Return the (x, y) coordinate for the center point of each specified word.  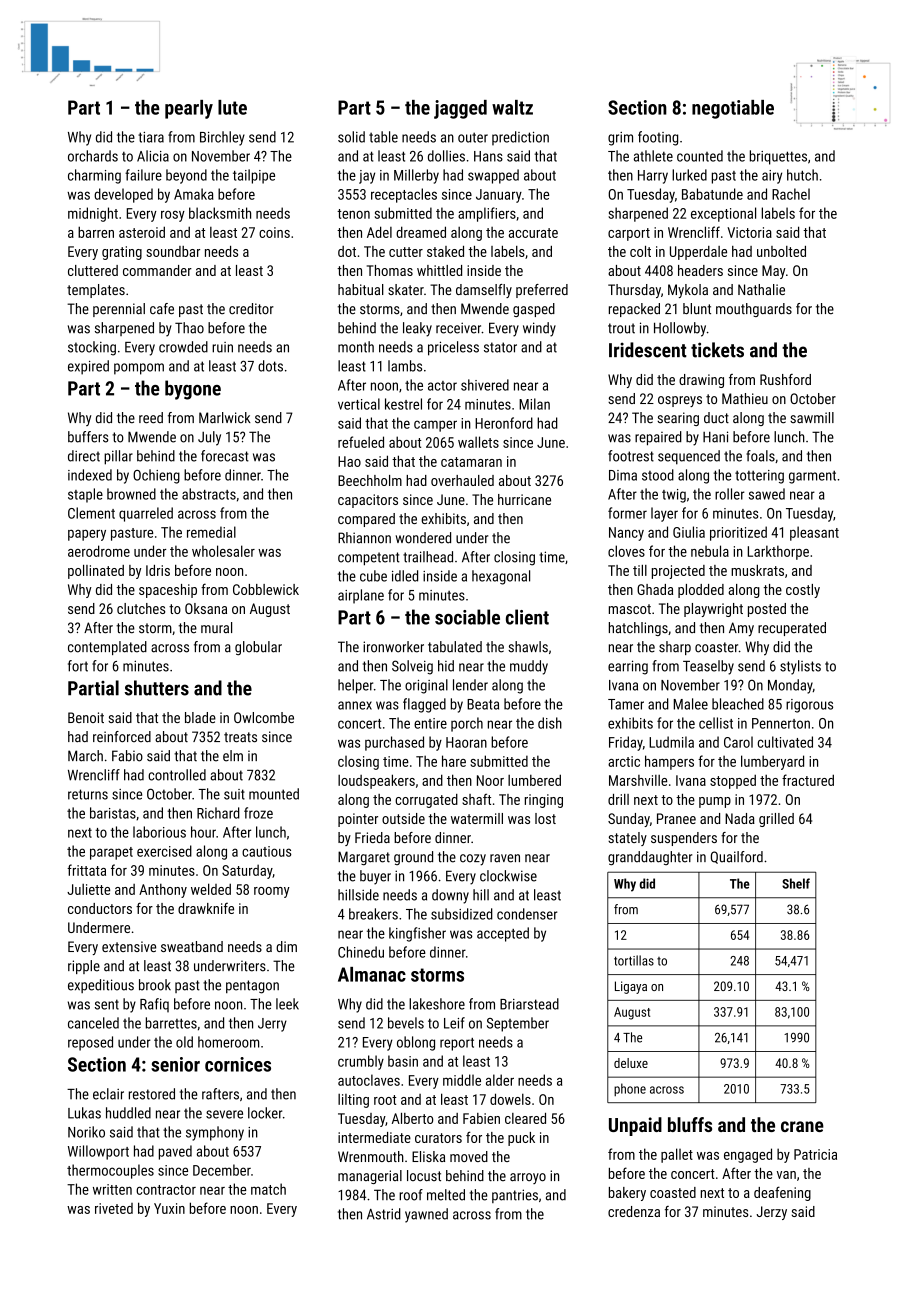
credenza (634, 1211)
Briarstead (529, 1004)
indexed (90, 475)
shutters (157, 688)
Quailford (737, 857)
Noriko (86, 1132)
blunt (697, 309)
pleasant (814, 533)
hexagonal (501, 577)
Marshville (638, 780)
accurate (533, 233)
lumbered (534, 780)
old (184, 1042)
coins (274, 232)
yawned (426, 1215)
